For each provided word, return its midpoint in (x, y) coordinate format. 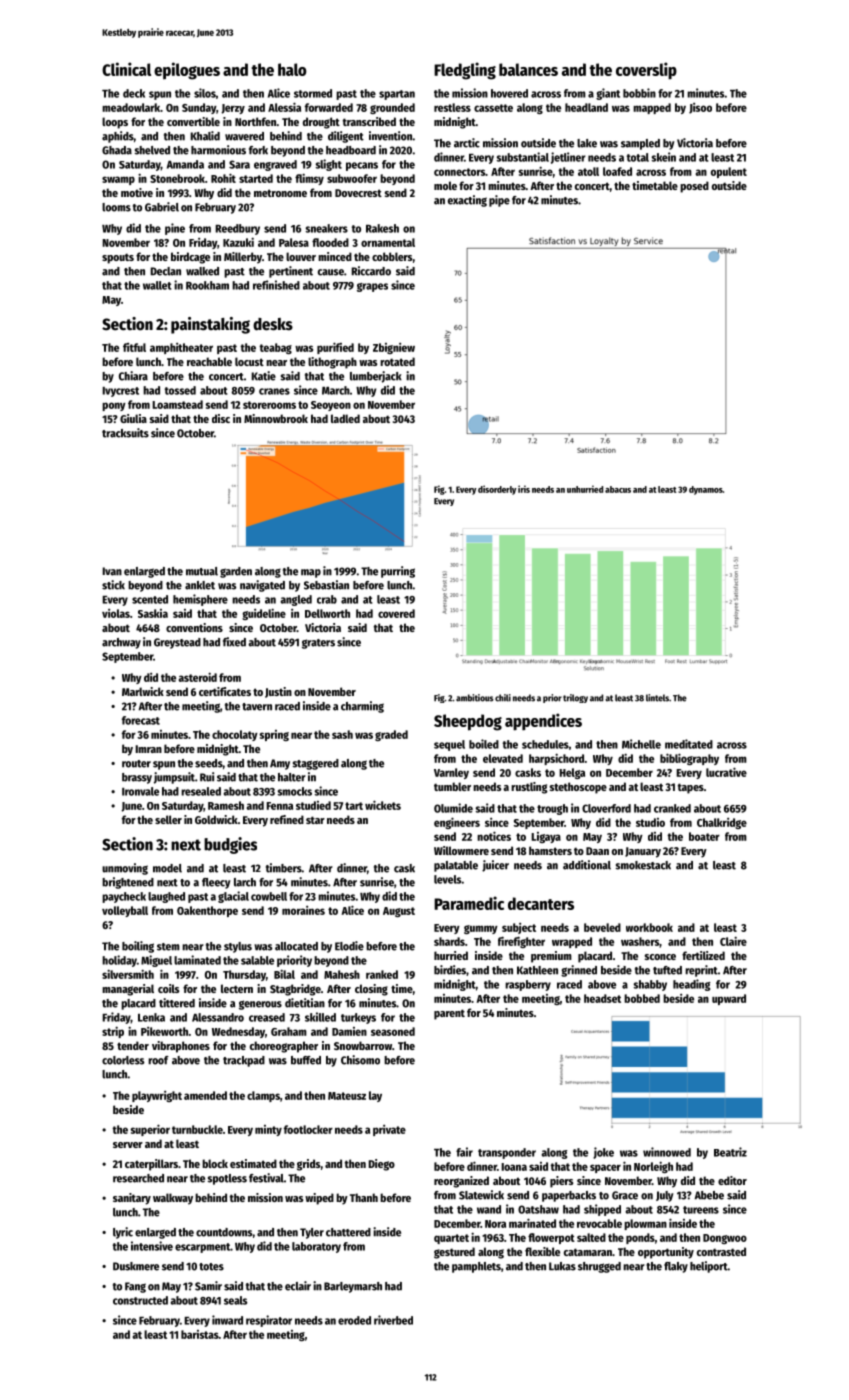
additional (587, 865)
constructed (140, 1300)
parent (449, 1014)
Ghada (117, 150)
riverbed (393, 1320)
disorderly (497, 490)
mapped (652, 108)
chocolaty (235, 735)
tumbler (452, 786)
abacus (618, 489)
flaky (676, 1267)
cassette (493, 108)
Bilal (284, 974)
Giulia (133, 418)
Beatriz (730, 1152)
